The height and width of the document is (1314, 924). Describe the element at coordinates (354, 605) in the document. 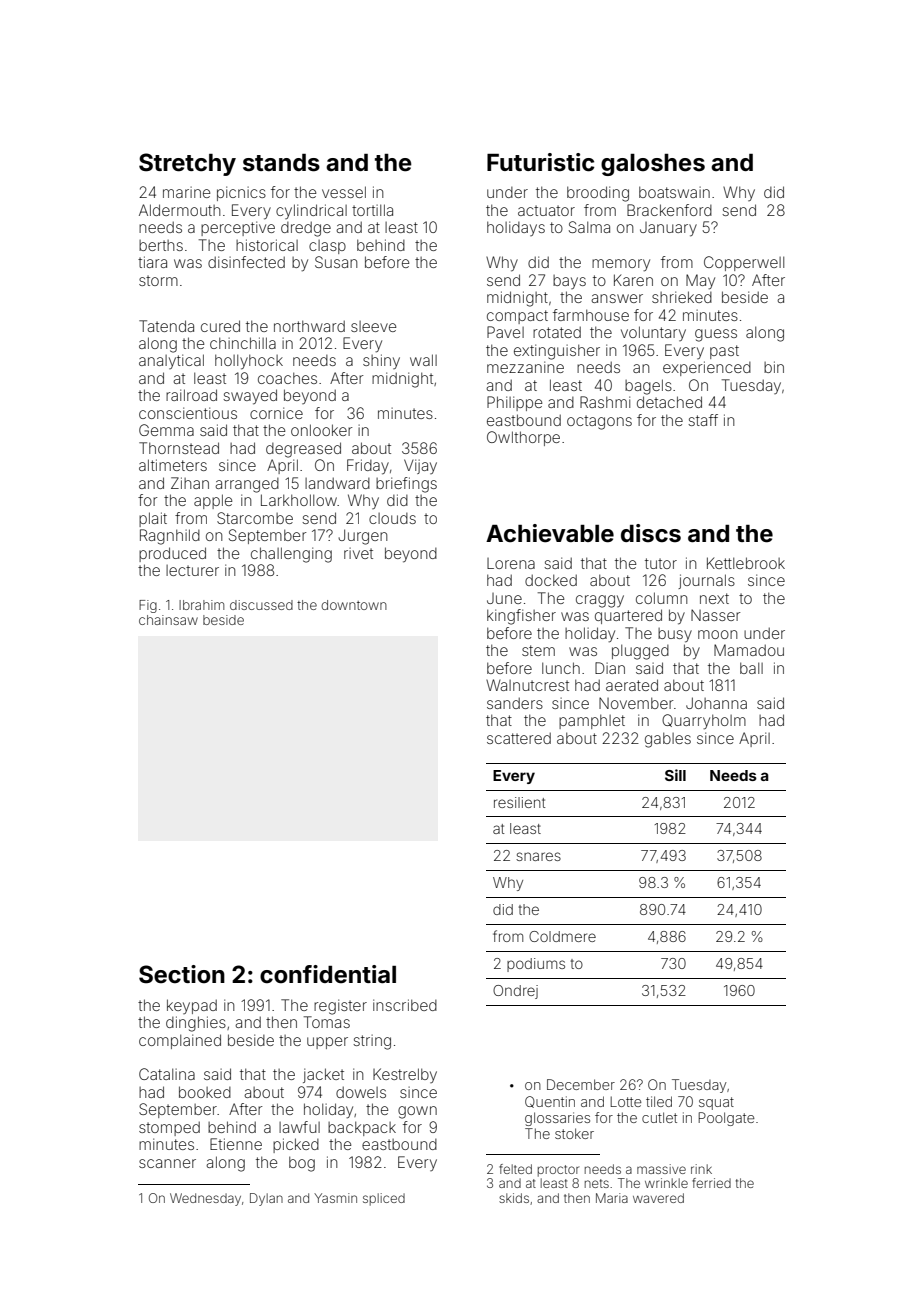

I see `downtown` at that location.
